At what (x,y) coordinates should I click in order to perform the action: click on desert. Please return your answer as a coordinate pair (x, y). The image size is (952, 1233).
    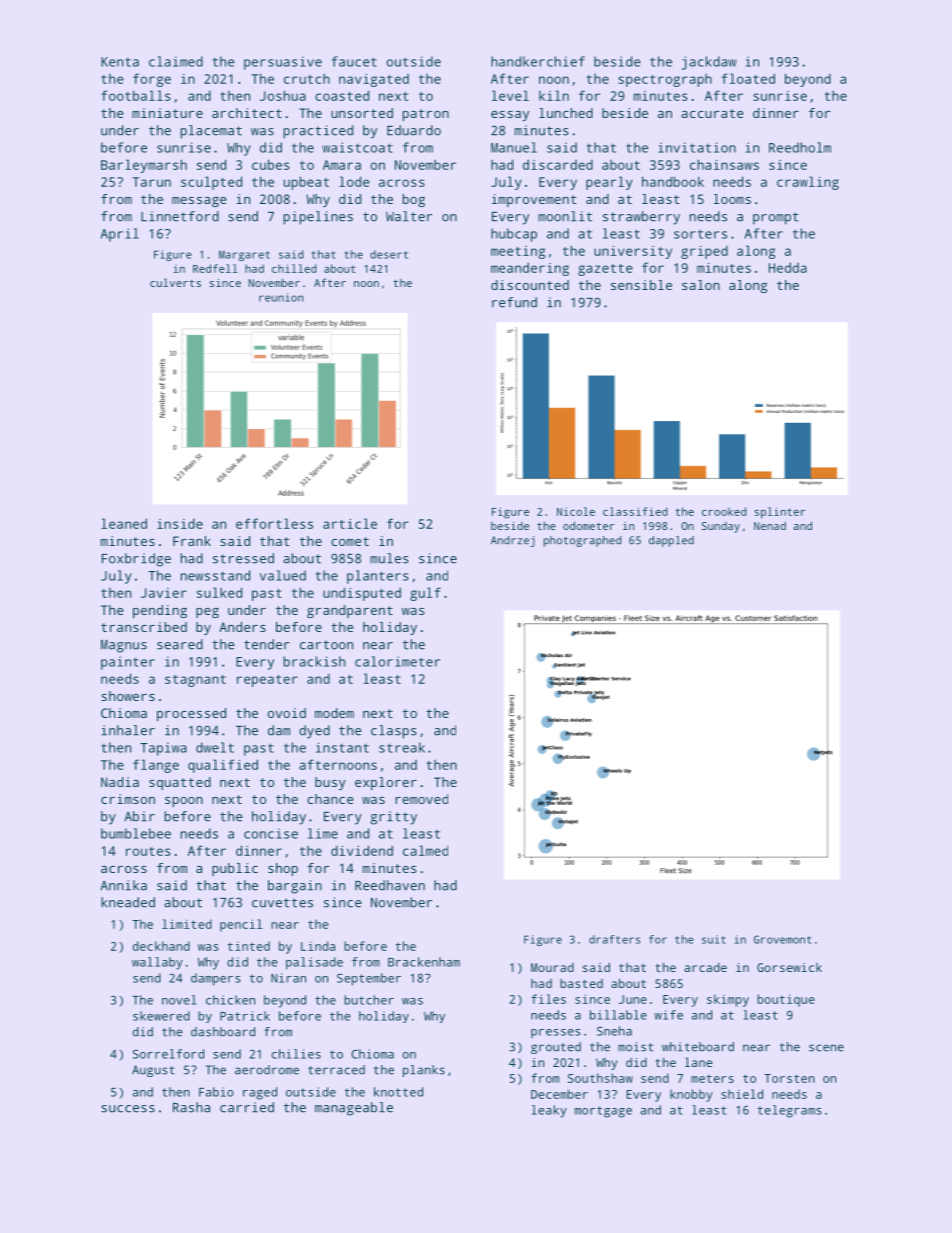
    Looking at the image, I should click on (389, 254).
